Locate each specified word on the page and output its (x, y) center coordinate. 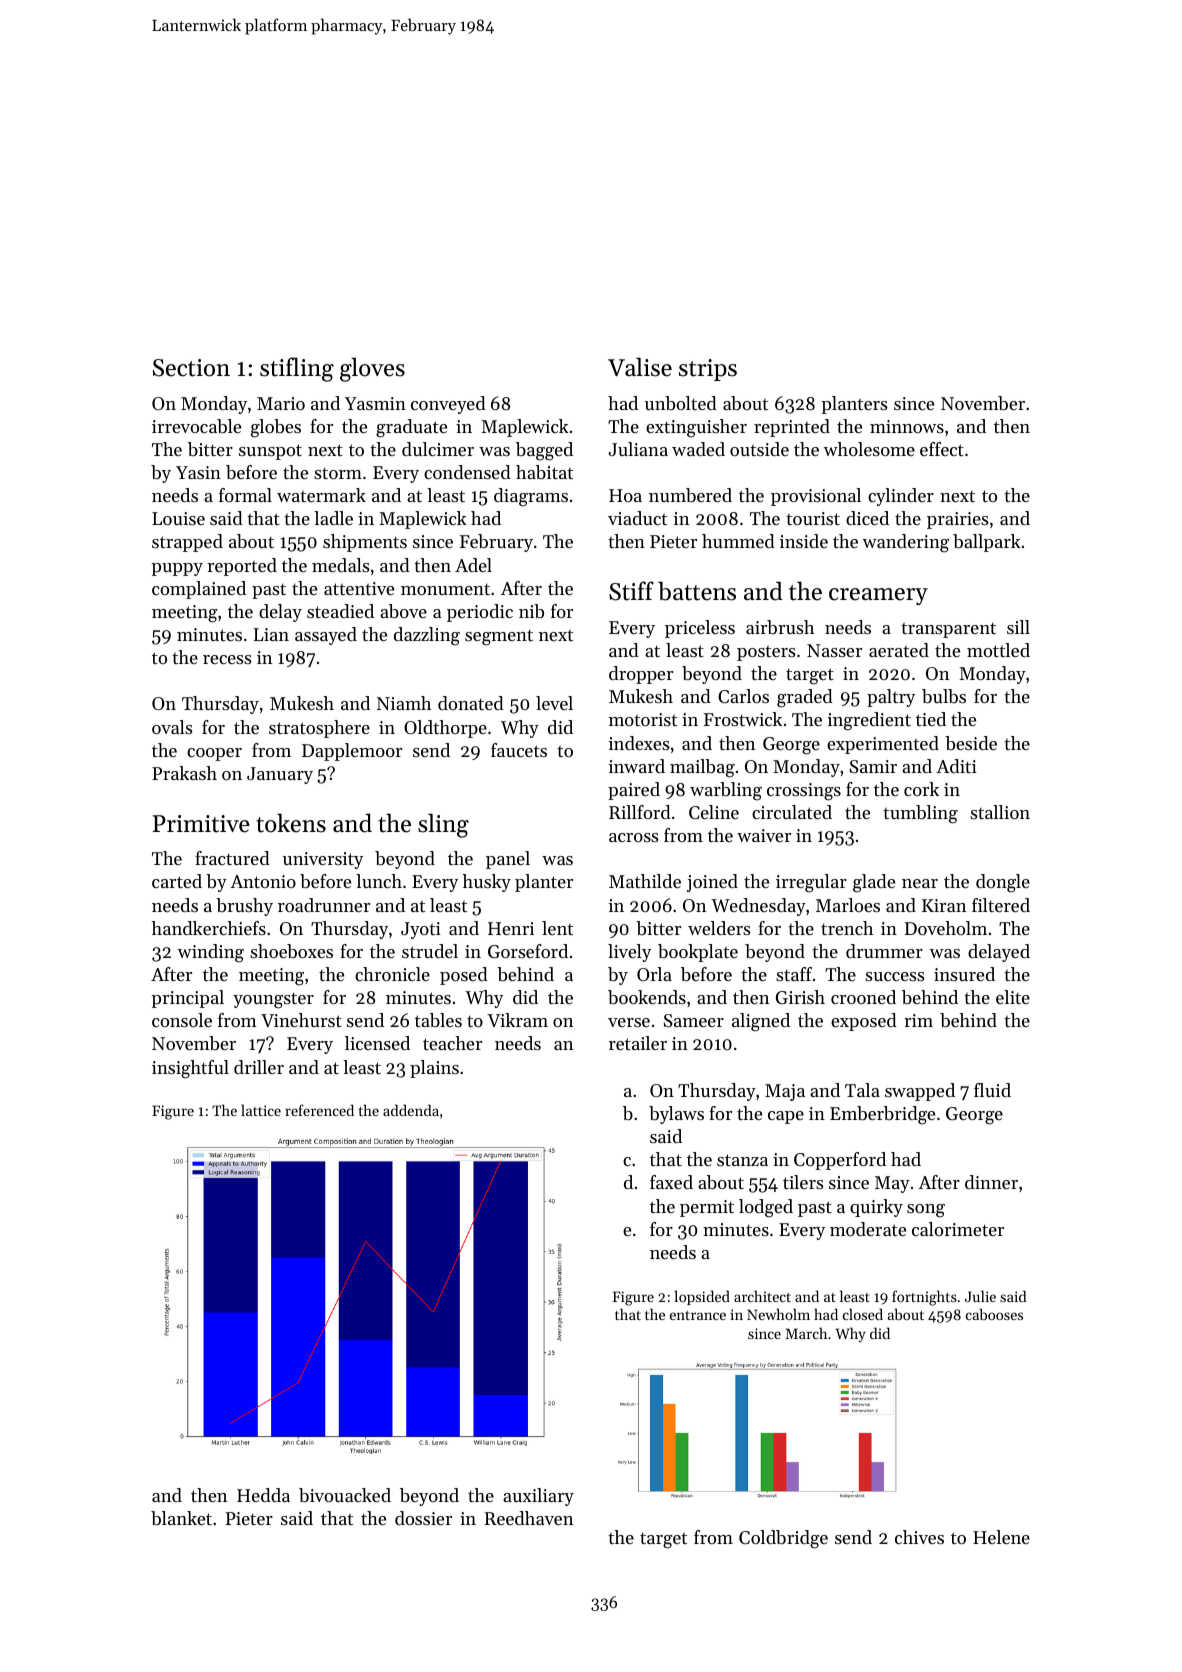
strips (708, 370)
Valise (640, 367)
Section (191, 368)
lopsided (702, 1297)
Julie (980, 1296)
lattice (261, 1110)
